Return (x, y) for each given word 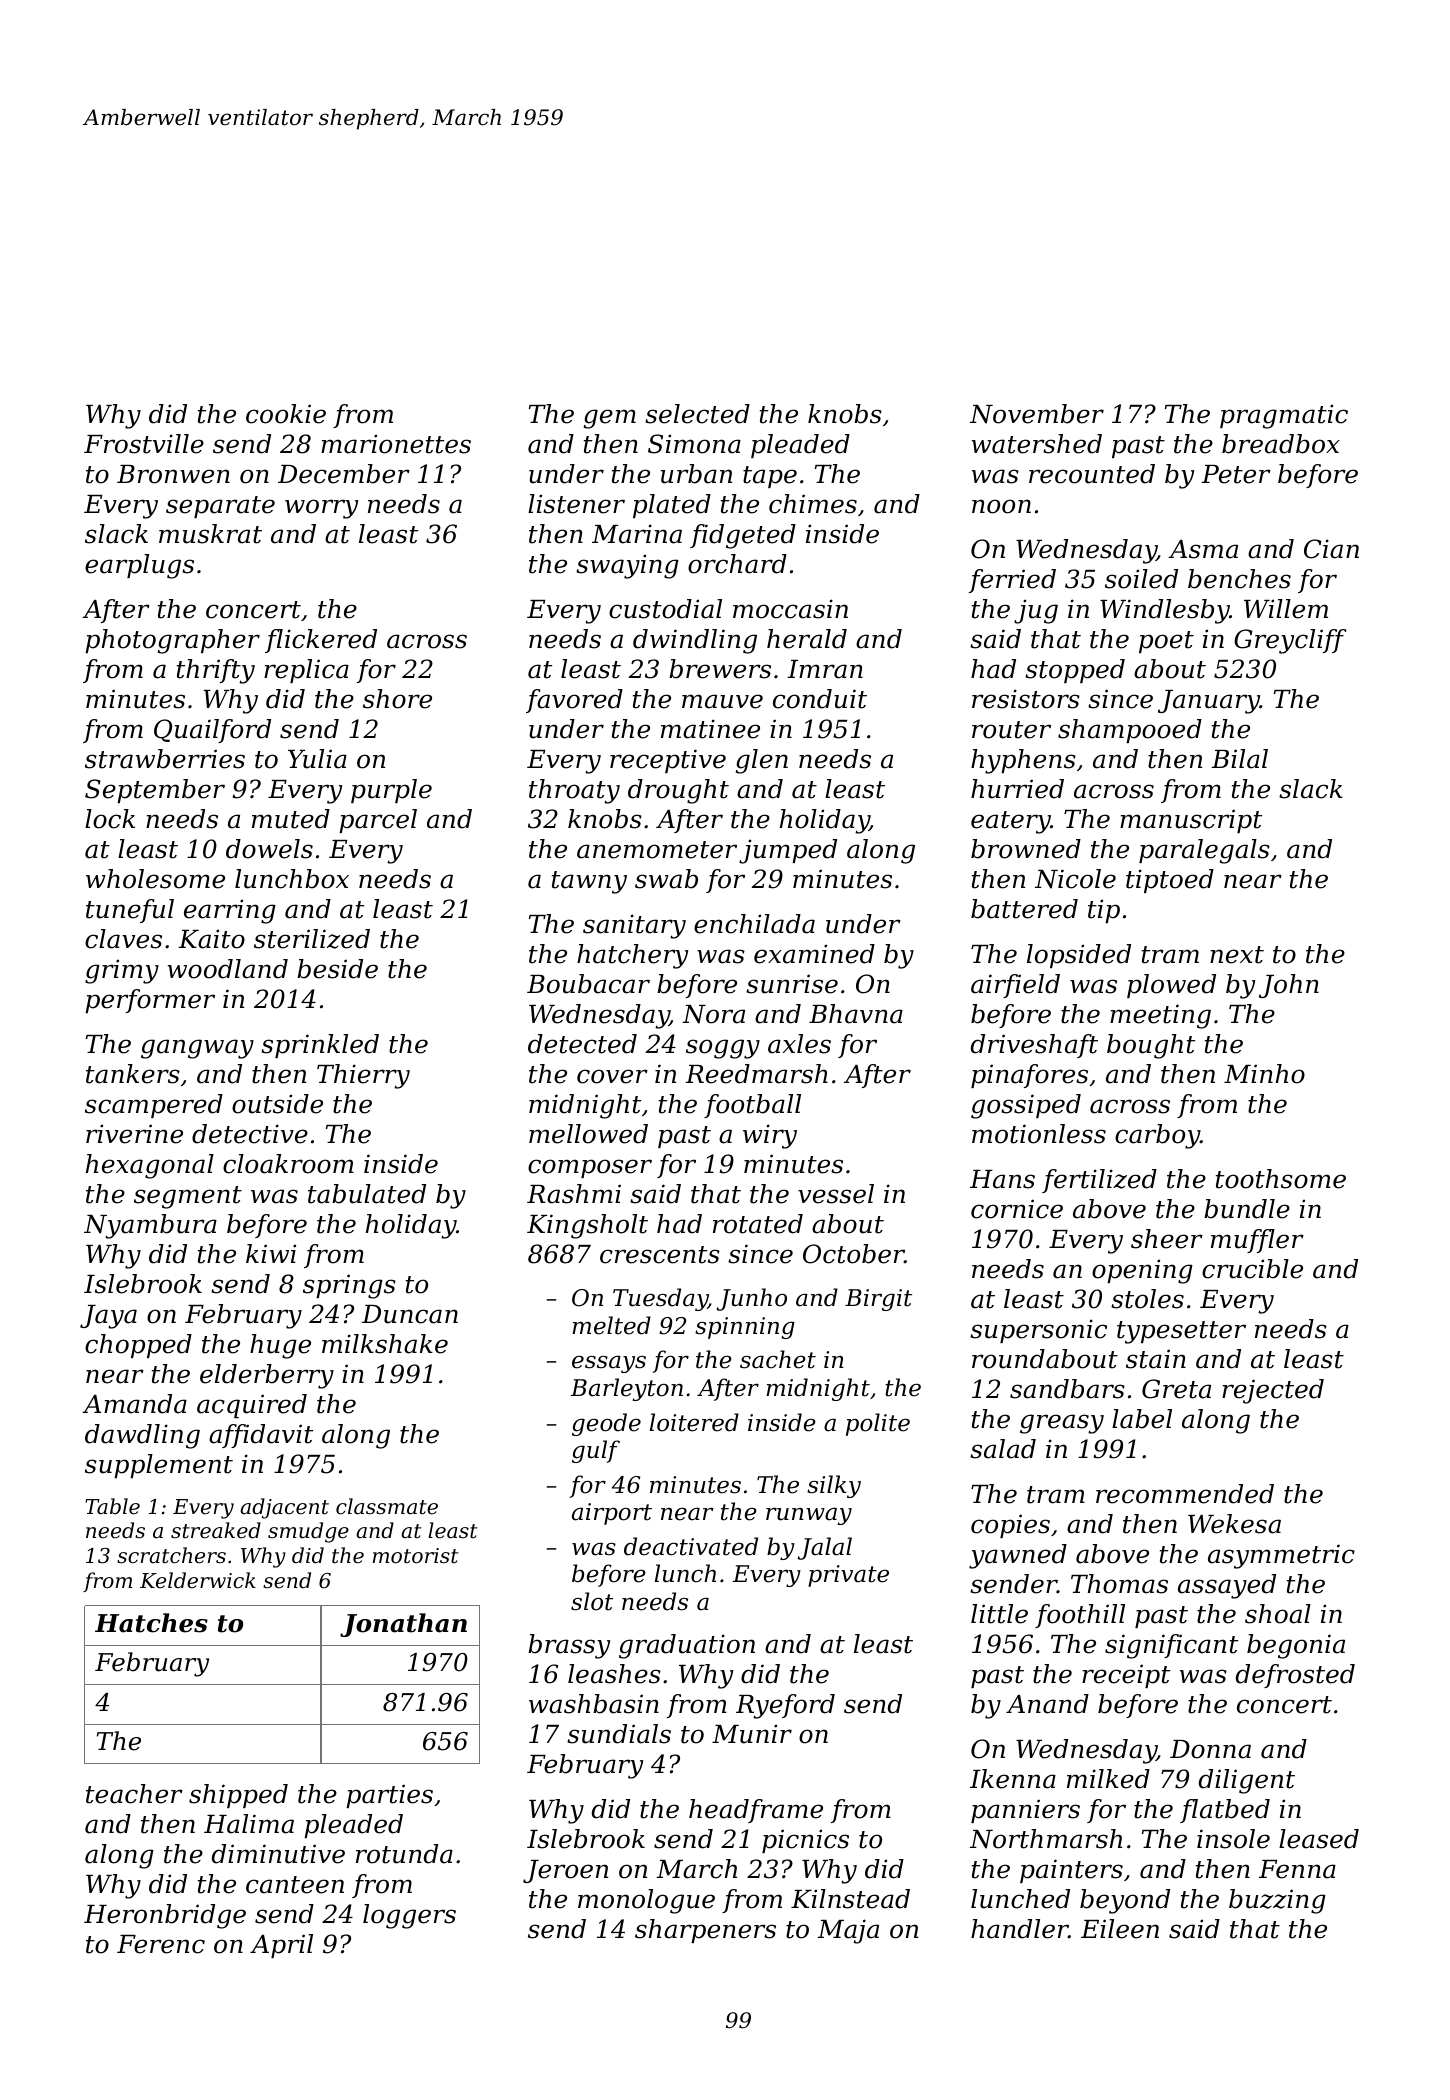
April (281, 1946)
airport (612, 1514)
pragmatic (1284, 416)
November (1037, 414)
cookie (286, 414)
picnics (805, 1841)
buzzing (1277, 1901)
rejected (1273, 1391)
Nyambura (150, 1226)
